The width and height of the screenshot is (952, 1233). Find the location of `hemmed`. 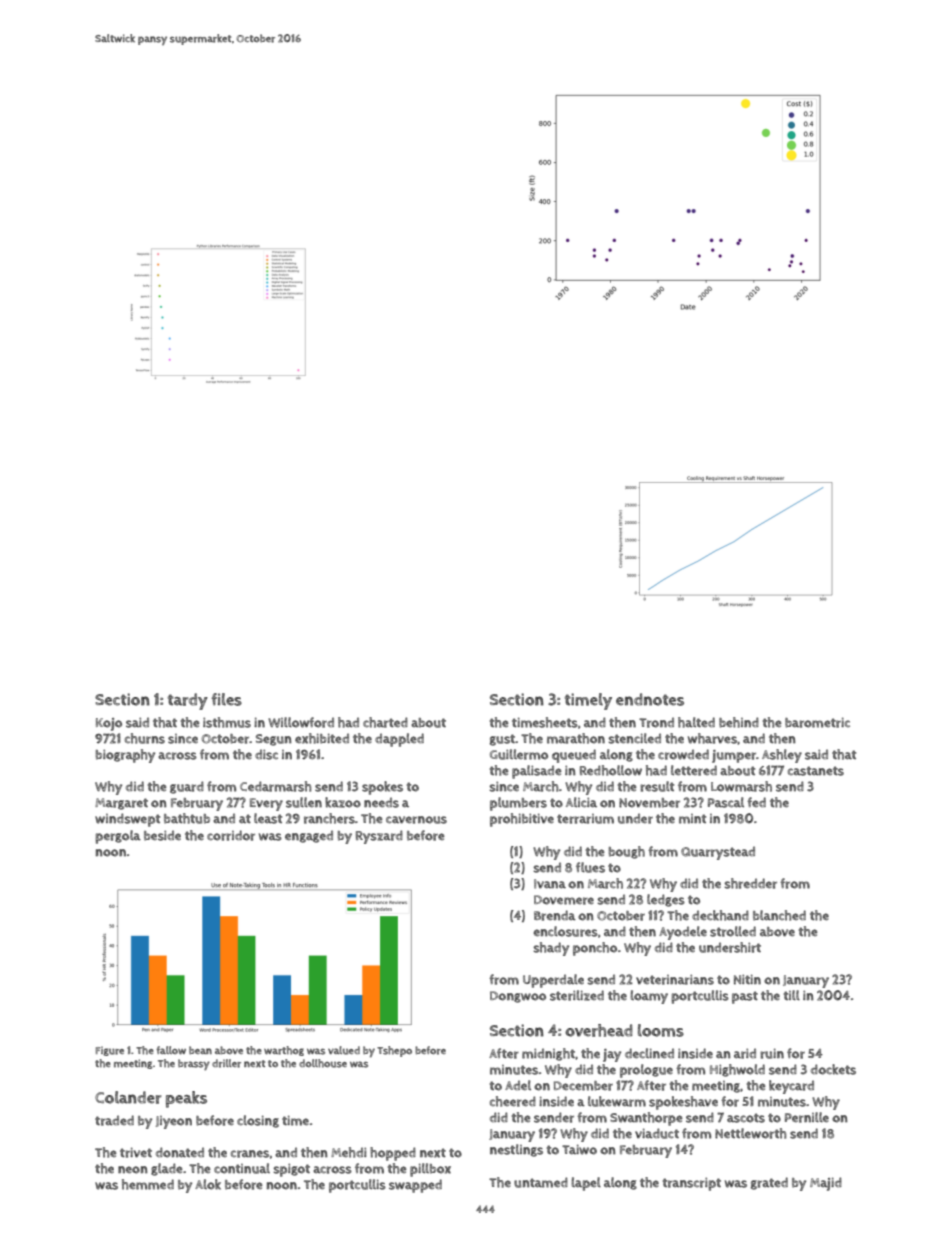

hemmed is located at coordinates (148, 1184).
